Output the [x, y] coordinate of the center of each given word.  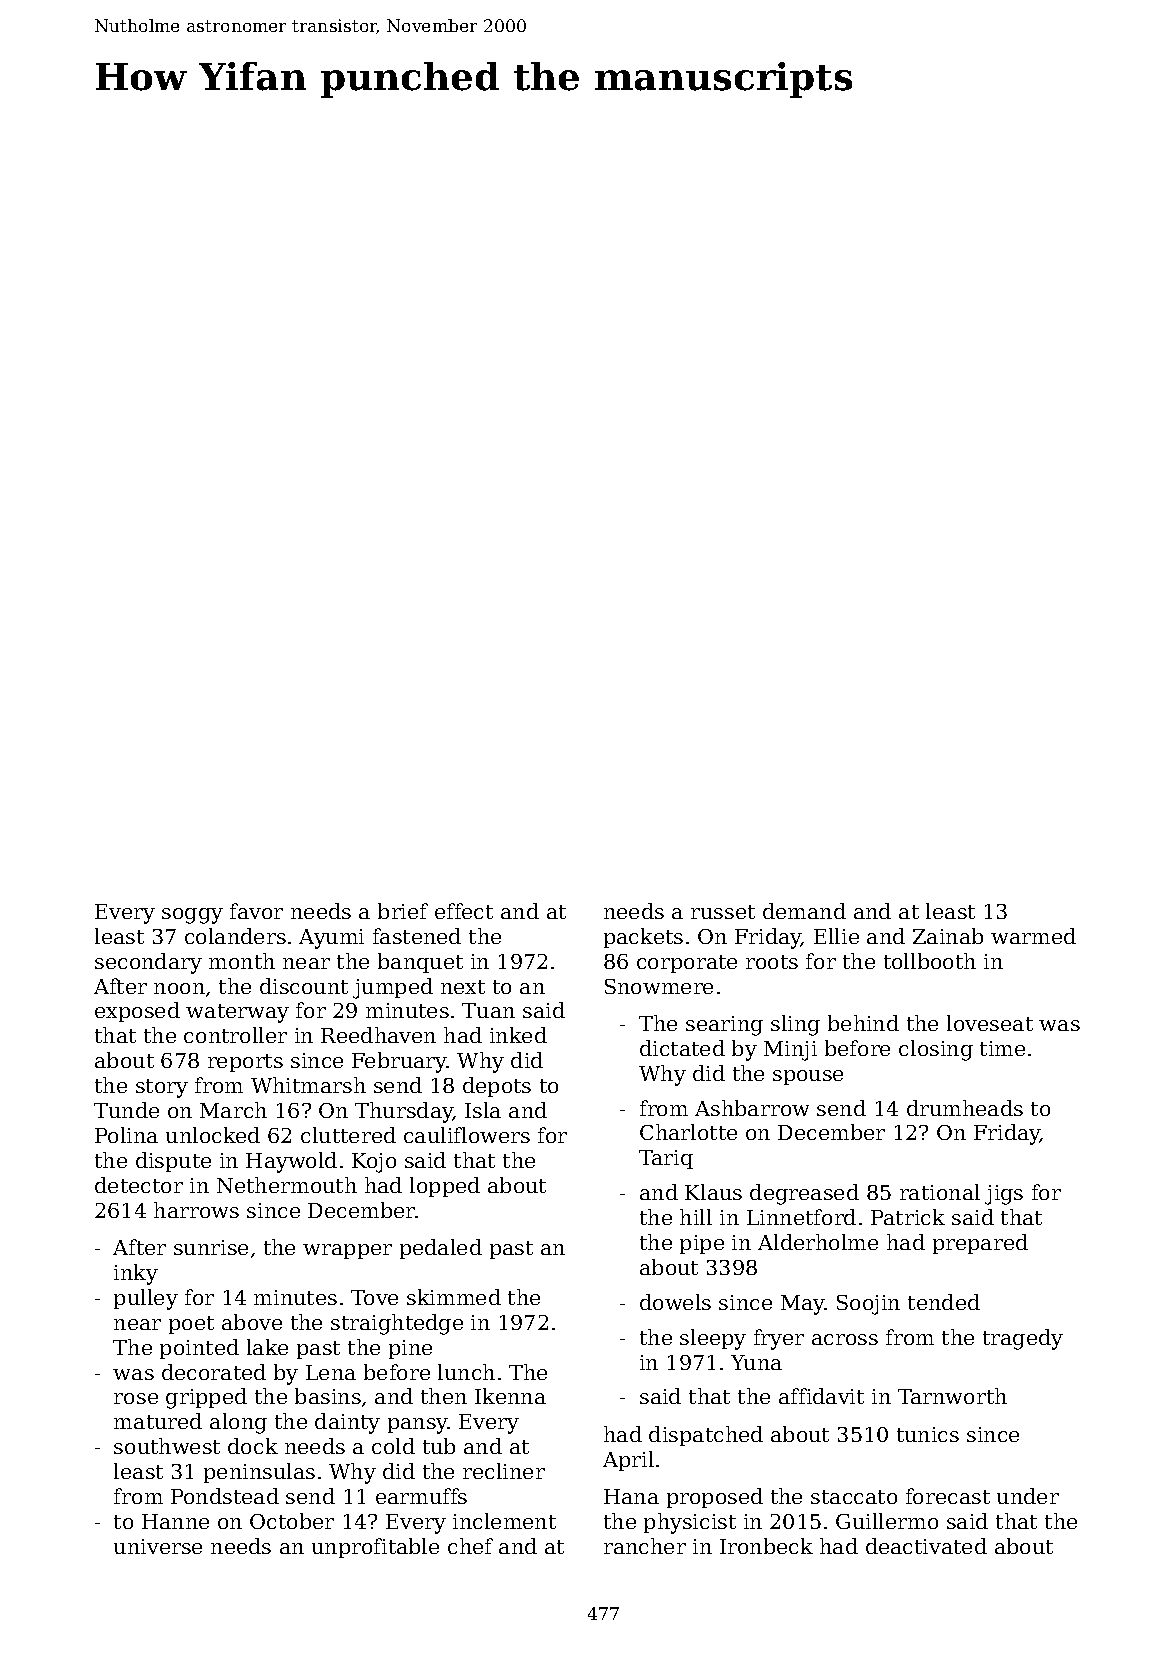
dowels [675, 1302]
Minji [790, 1051]
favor [256, 911]
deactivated [926, 1546]
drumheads [965, 1108]
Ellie [836, 936]
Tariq [666, 1159]
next [463, 987]
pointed [199, 1349]
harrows [196, 1210]
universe [158, 1546]
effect [464, 911]
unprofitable [375, 1548]
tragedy [1023, 1339]
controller [235, 1035]
